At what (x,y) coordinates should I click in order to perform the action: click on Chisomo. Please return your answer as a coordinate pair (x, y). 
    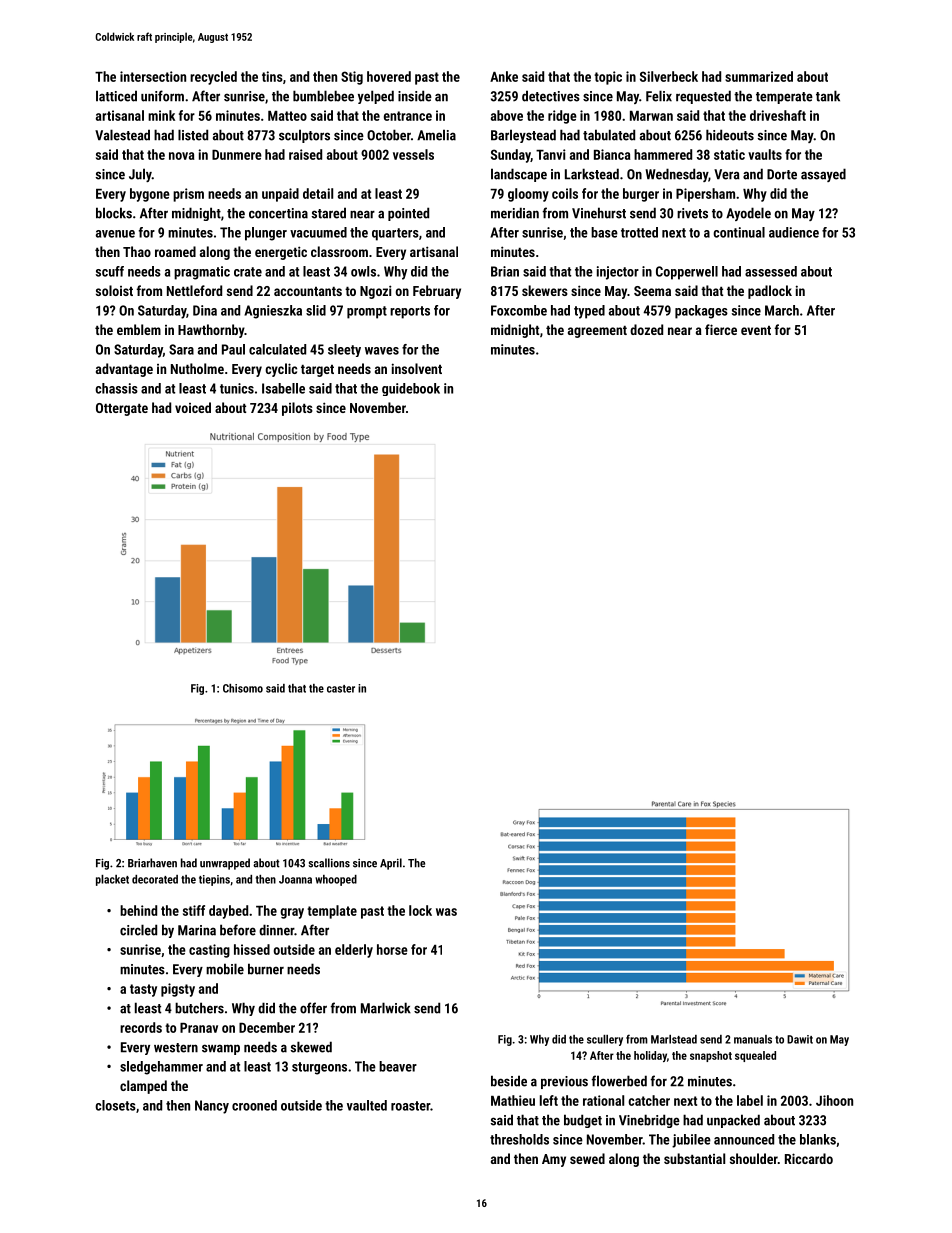
    Looking at the image, I should click on (243, 688).
